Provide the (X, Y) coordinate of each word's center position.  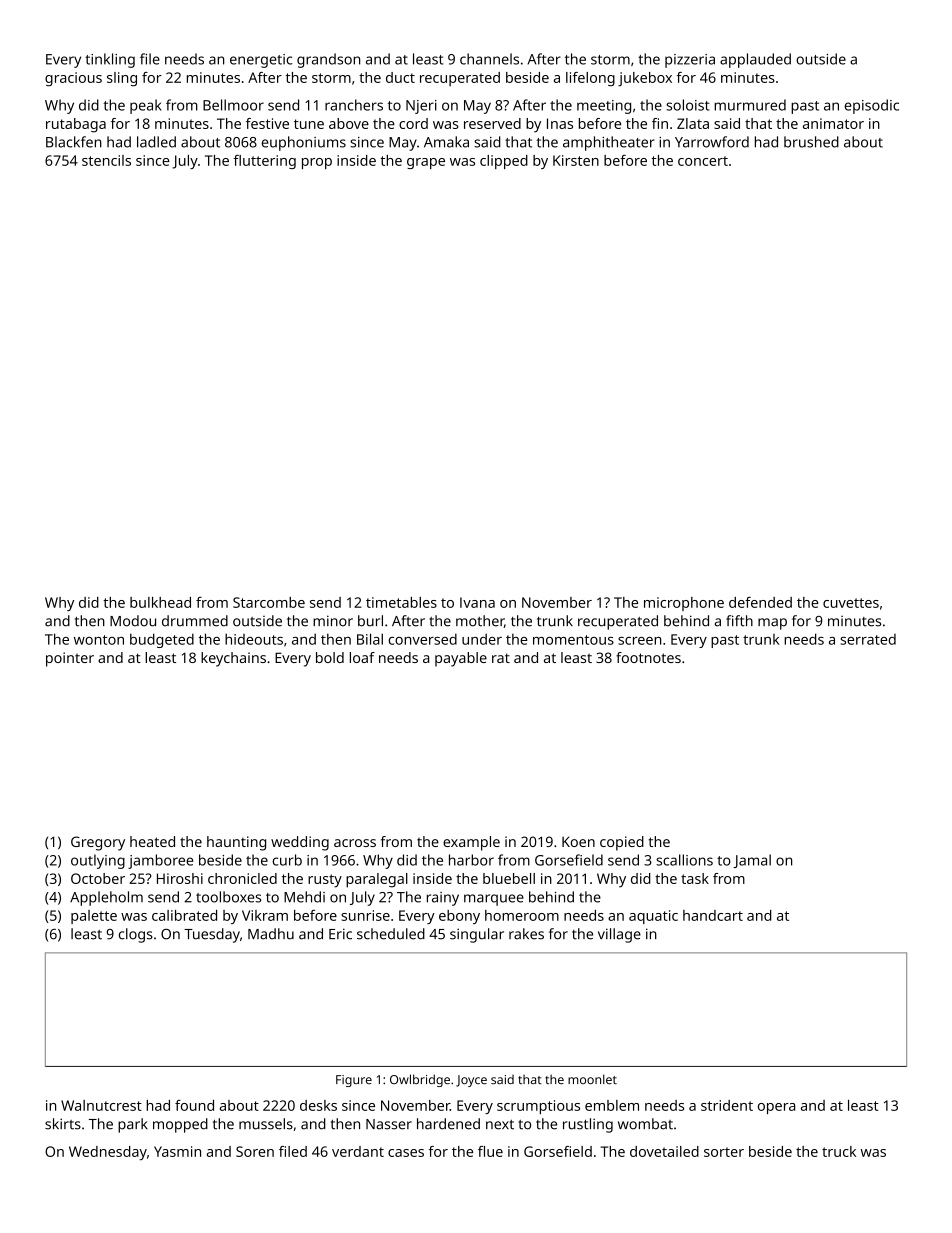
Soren (255, 1151)
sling (122, 79)
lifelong (590, 79)
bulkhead (160, 602)
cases (406, 1153)
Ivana (477, 602)
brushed (811, 142)
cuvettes (851, 603)
